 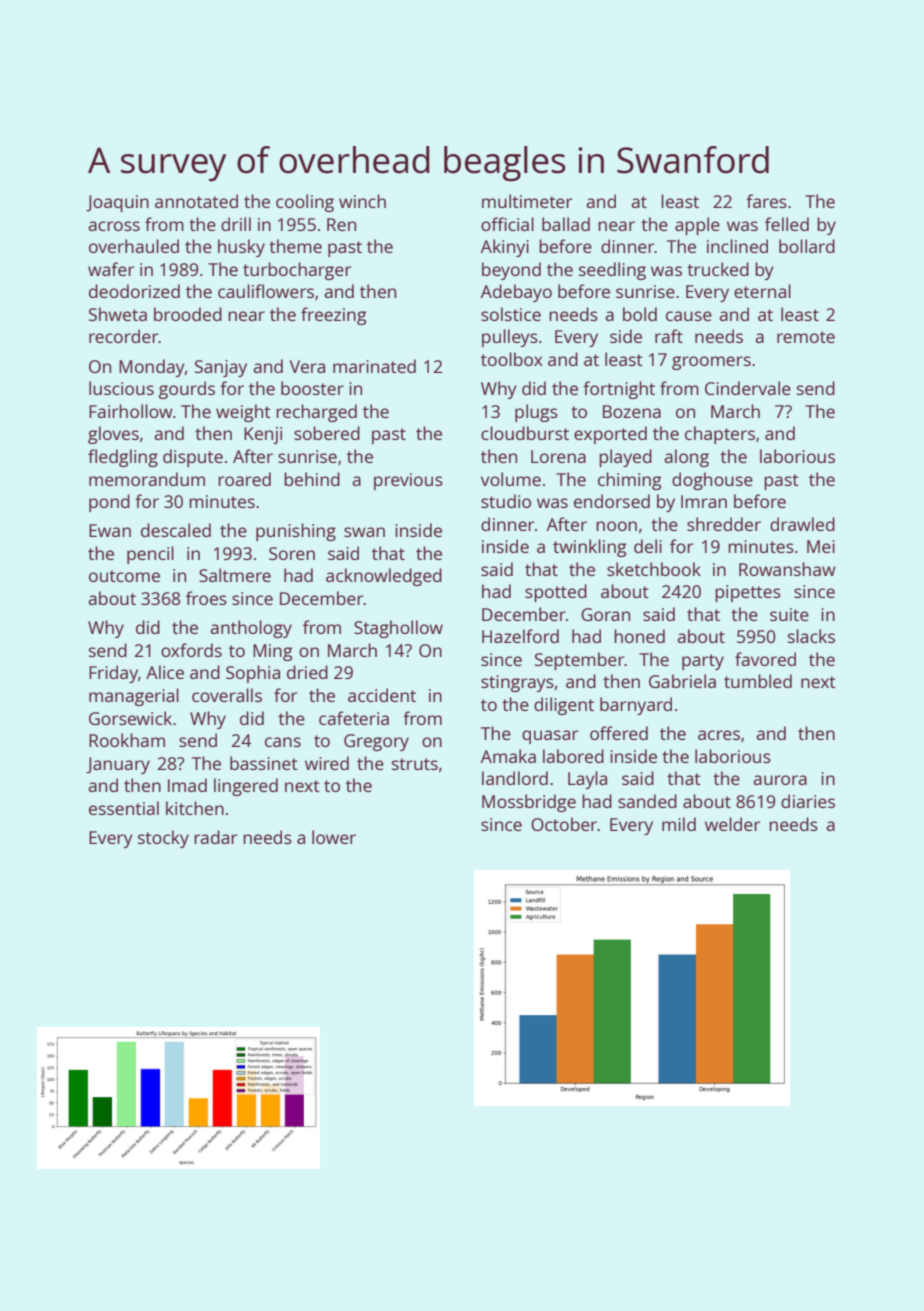 I want to click on cloudburst, so click(x=525, y=433).
